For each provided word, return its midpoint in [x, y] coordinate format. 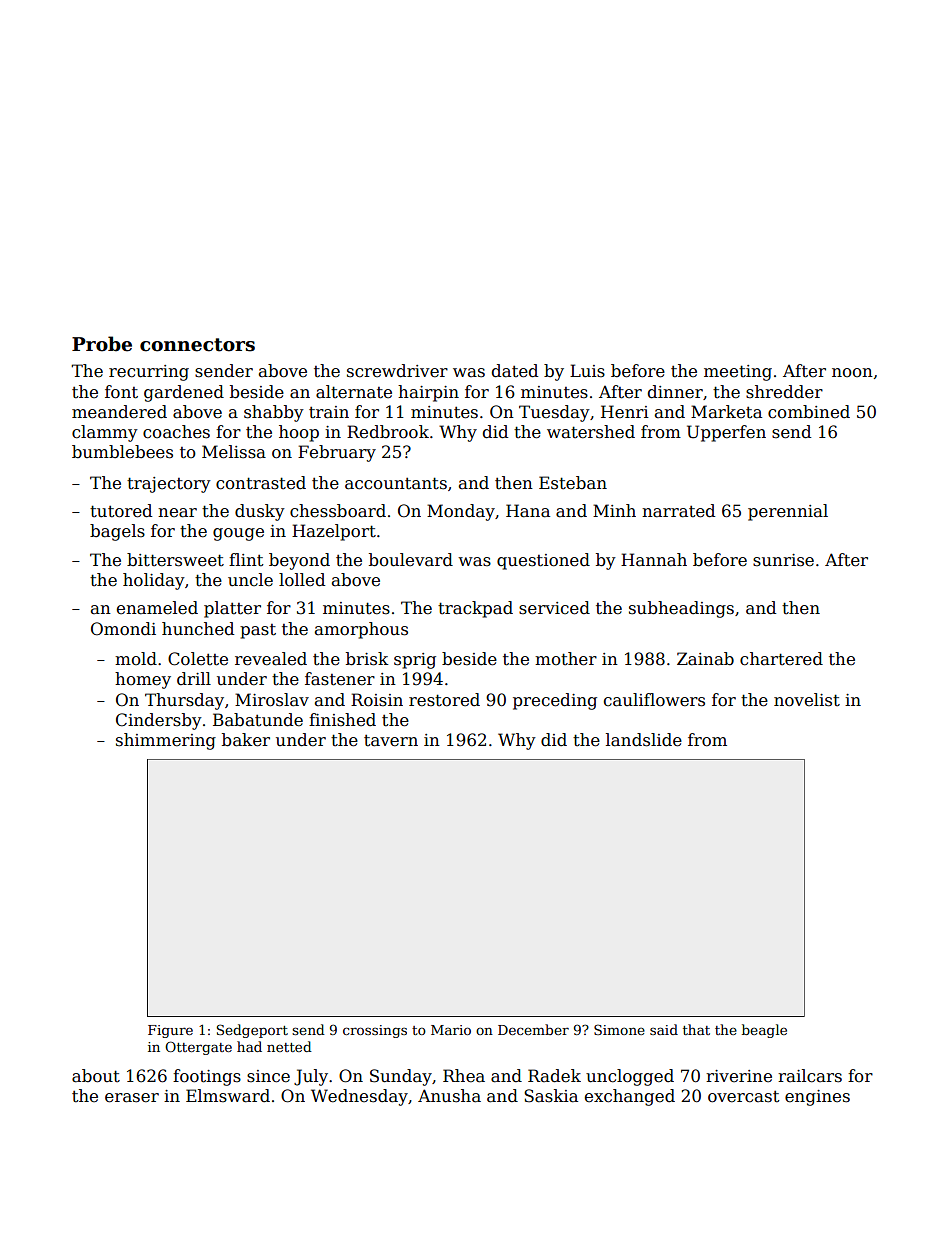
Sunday [401, 1077]
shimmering [166, 741]
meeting [738, 373]
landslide [644, 740]
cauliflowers [654, 700]
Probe [102, 344]
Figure [170, 1031]
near [177, 513]
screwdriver [397, 371]
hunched [198, 629]
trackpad [475, 609]
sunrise [783, 560]
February [337, 453]
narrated [678, 511]
